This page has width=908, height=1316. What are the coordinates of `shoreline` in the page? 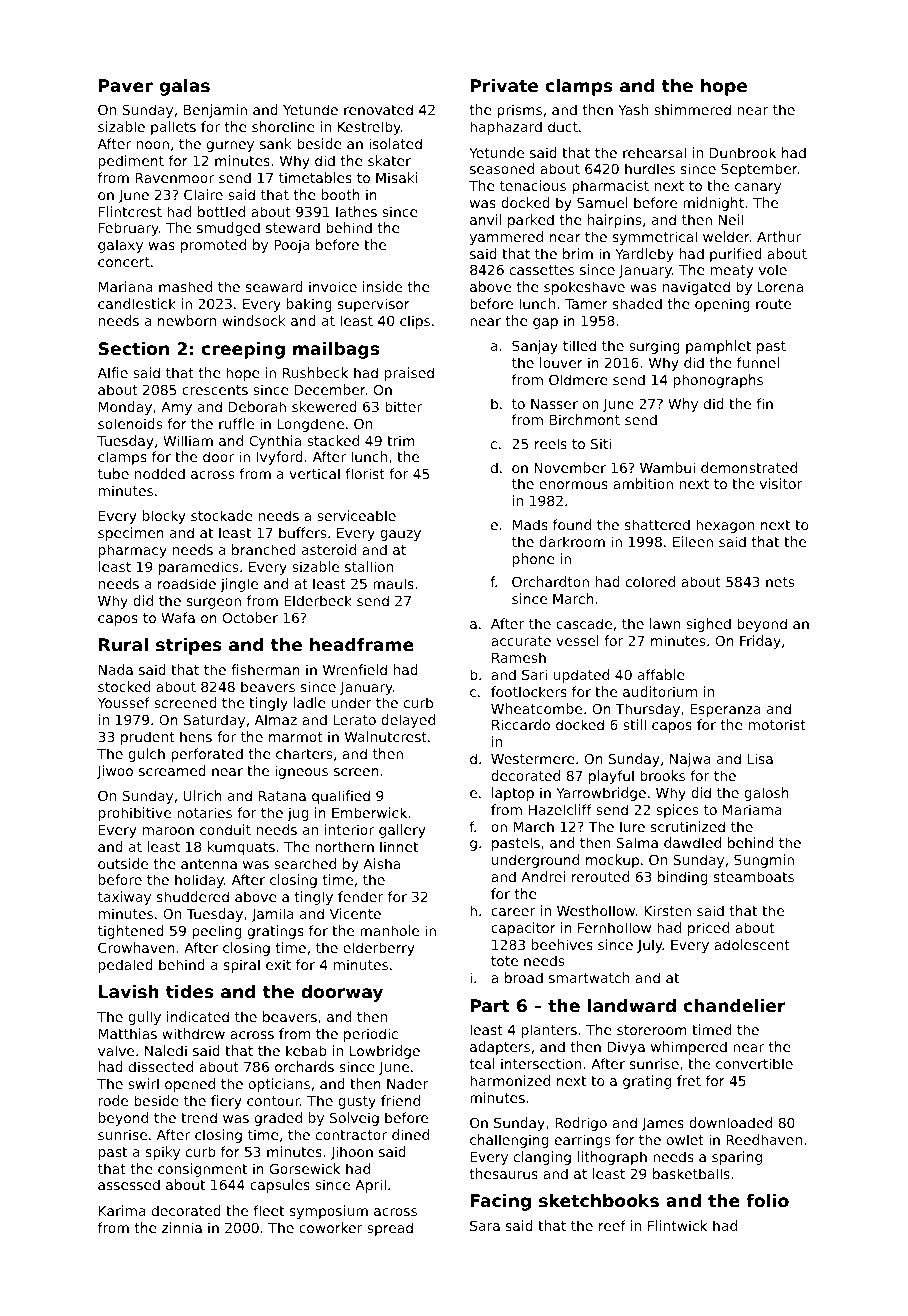 It's located at (283, 126).
